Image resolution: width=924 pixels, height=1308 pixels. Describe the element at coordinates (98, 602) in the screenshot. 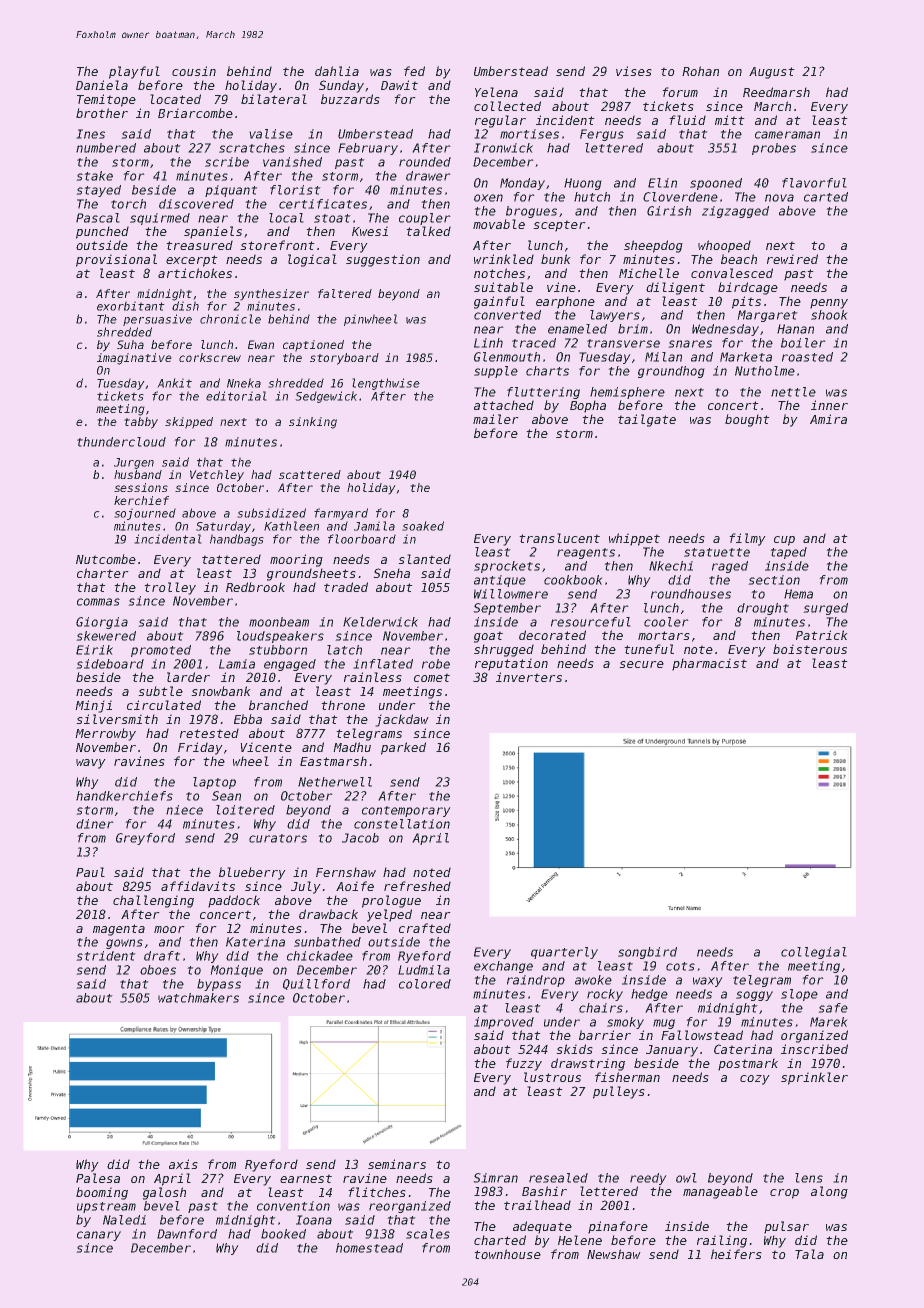

I see `commas` at that location.
